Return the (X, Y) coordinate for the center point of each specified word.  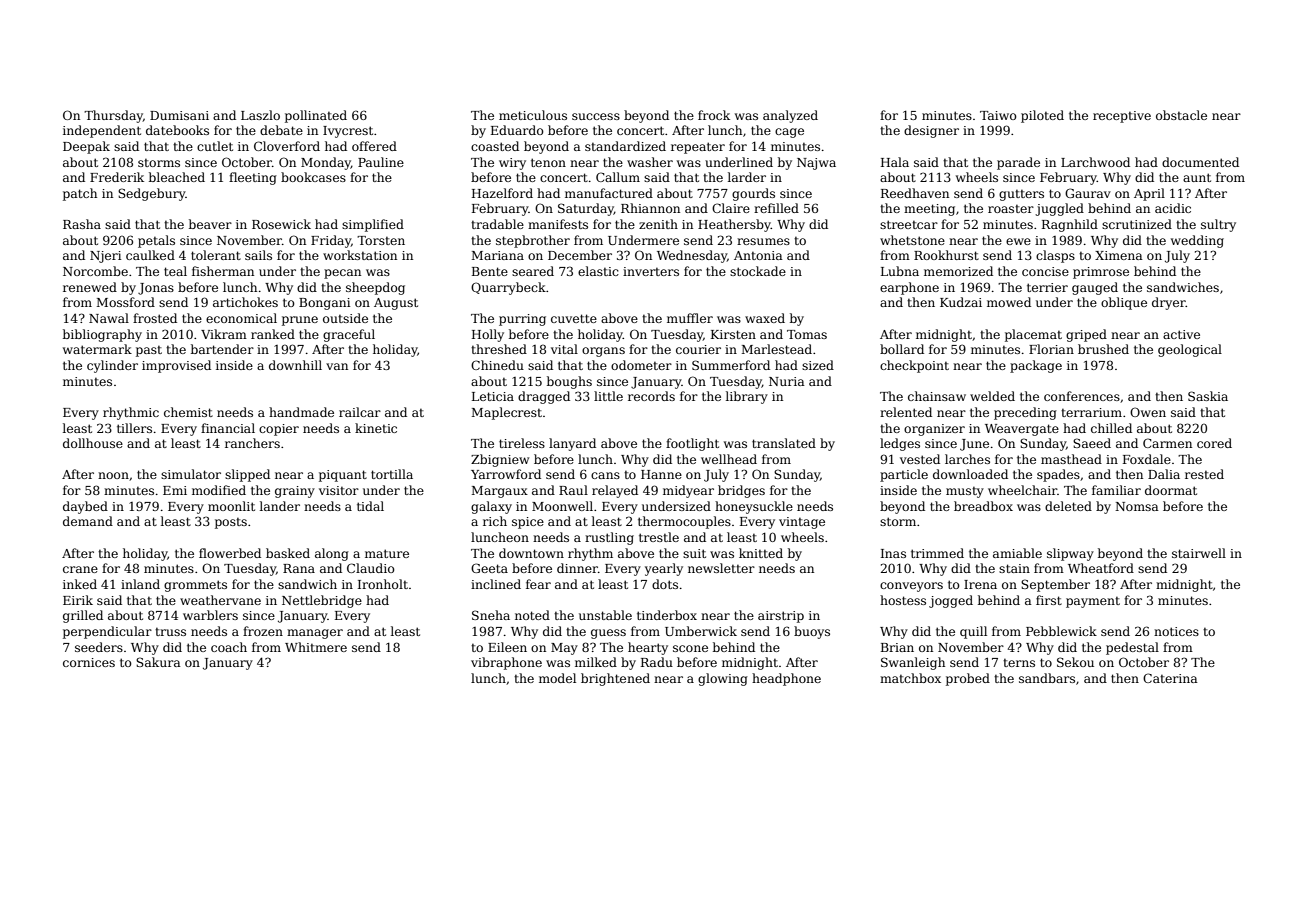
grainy (295, 492)
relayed (615, 491)
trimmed (937, 553)
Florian (1051, 349)
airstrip (781, 617)
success (596, 116)
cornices (89, 662)
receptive (1122, 117)
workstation (360, 255)
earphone (909, 288)
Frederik (117, 177)
